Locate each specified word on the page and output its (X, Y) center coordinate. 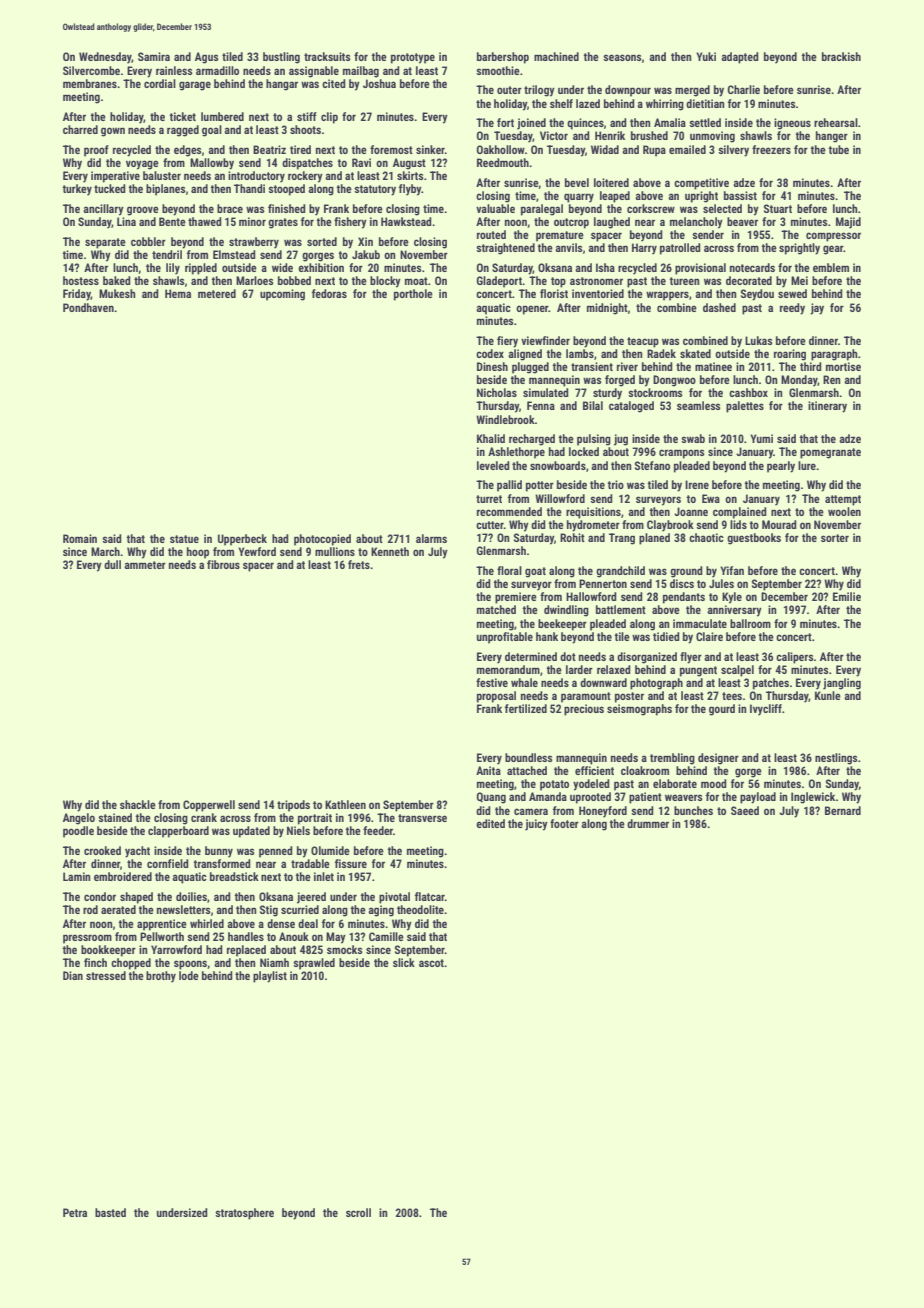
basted (110, 1212)
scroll (358, 1212)
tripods (293, 806)
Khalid (491, 438)
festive (492, 682)
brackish (841, 56)
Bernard (843, 810)
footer (564, 823)
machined (556, 56)
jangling (842, 684)
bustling (281, 58)
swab (693, 438)
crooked (102, 850)
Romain (80, 538)
